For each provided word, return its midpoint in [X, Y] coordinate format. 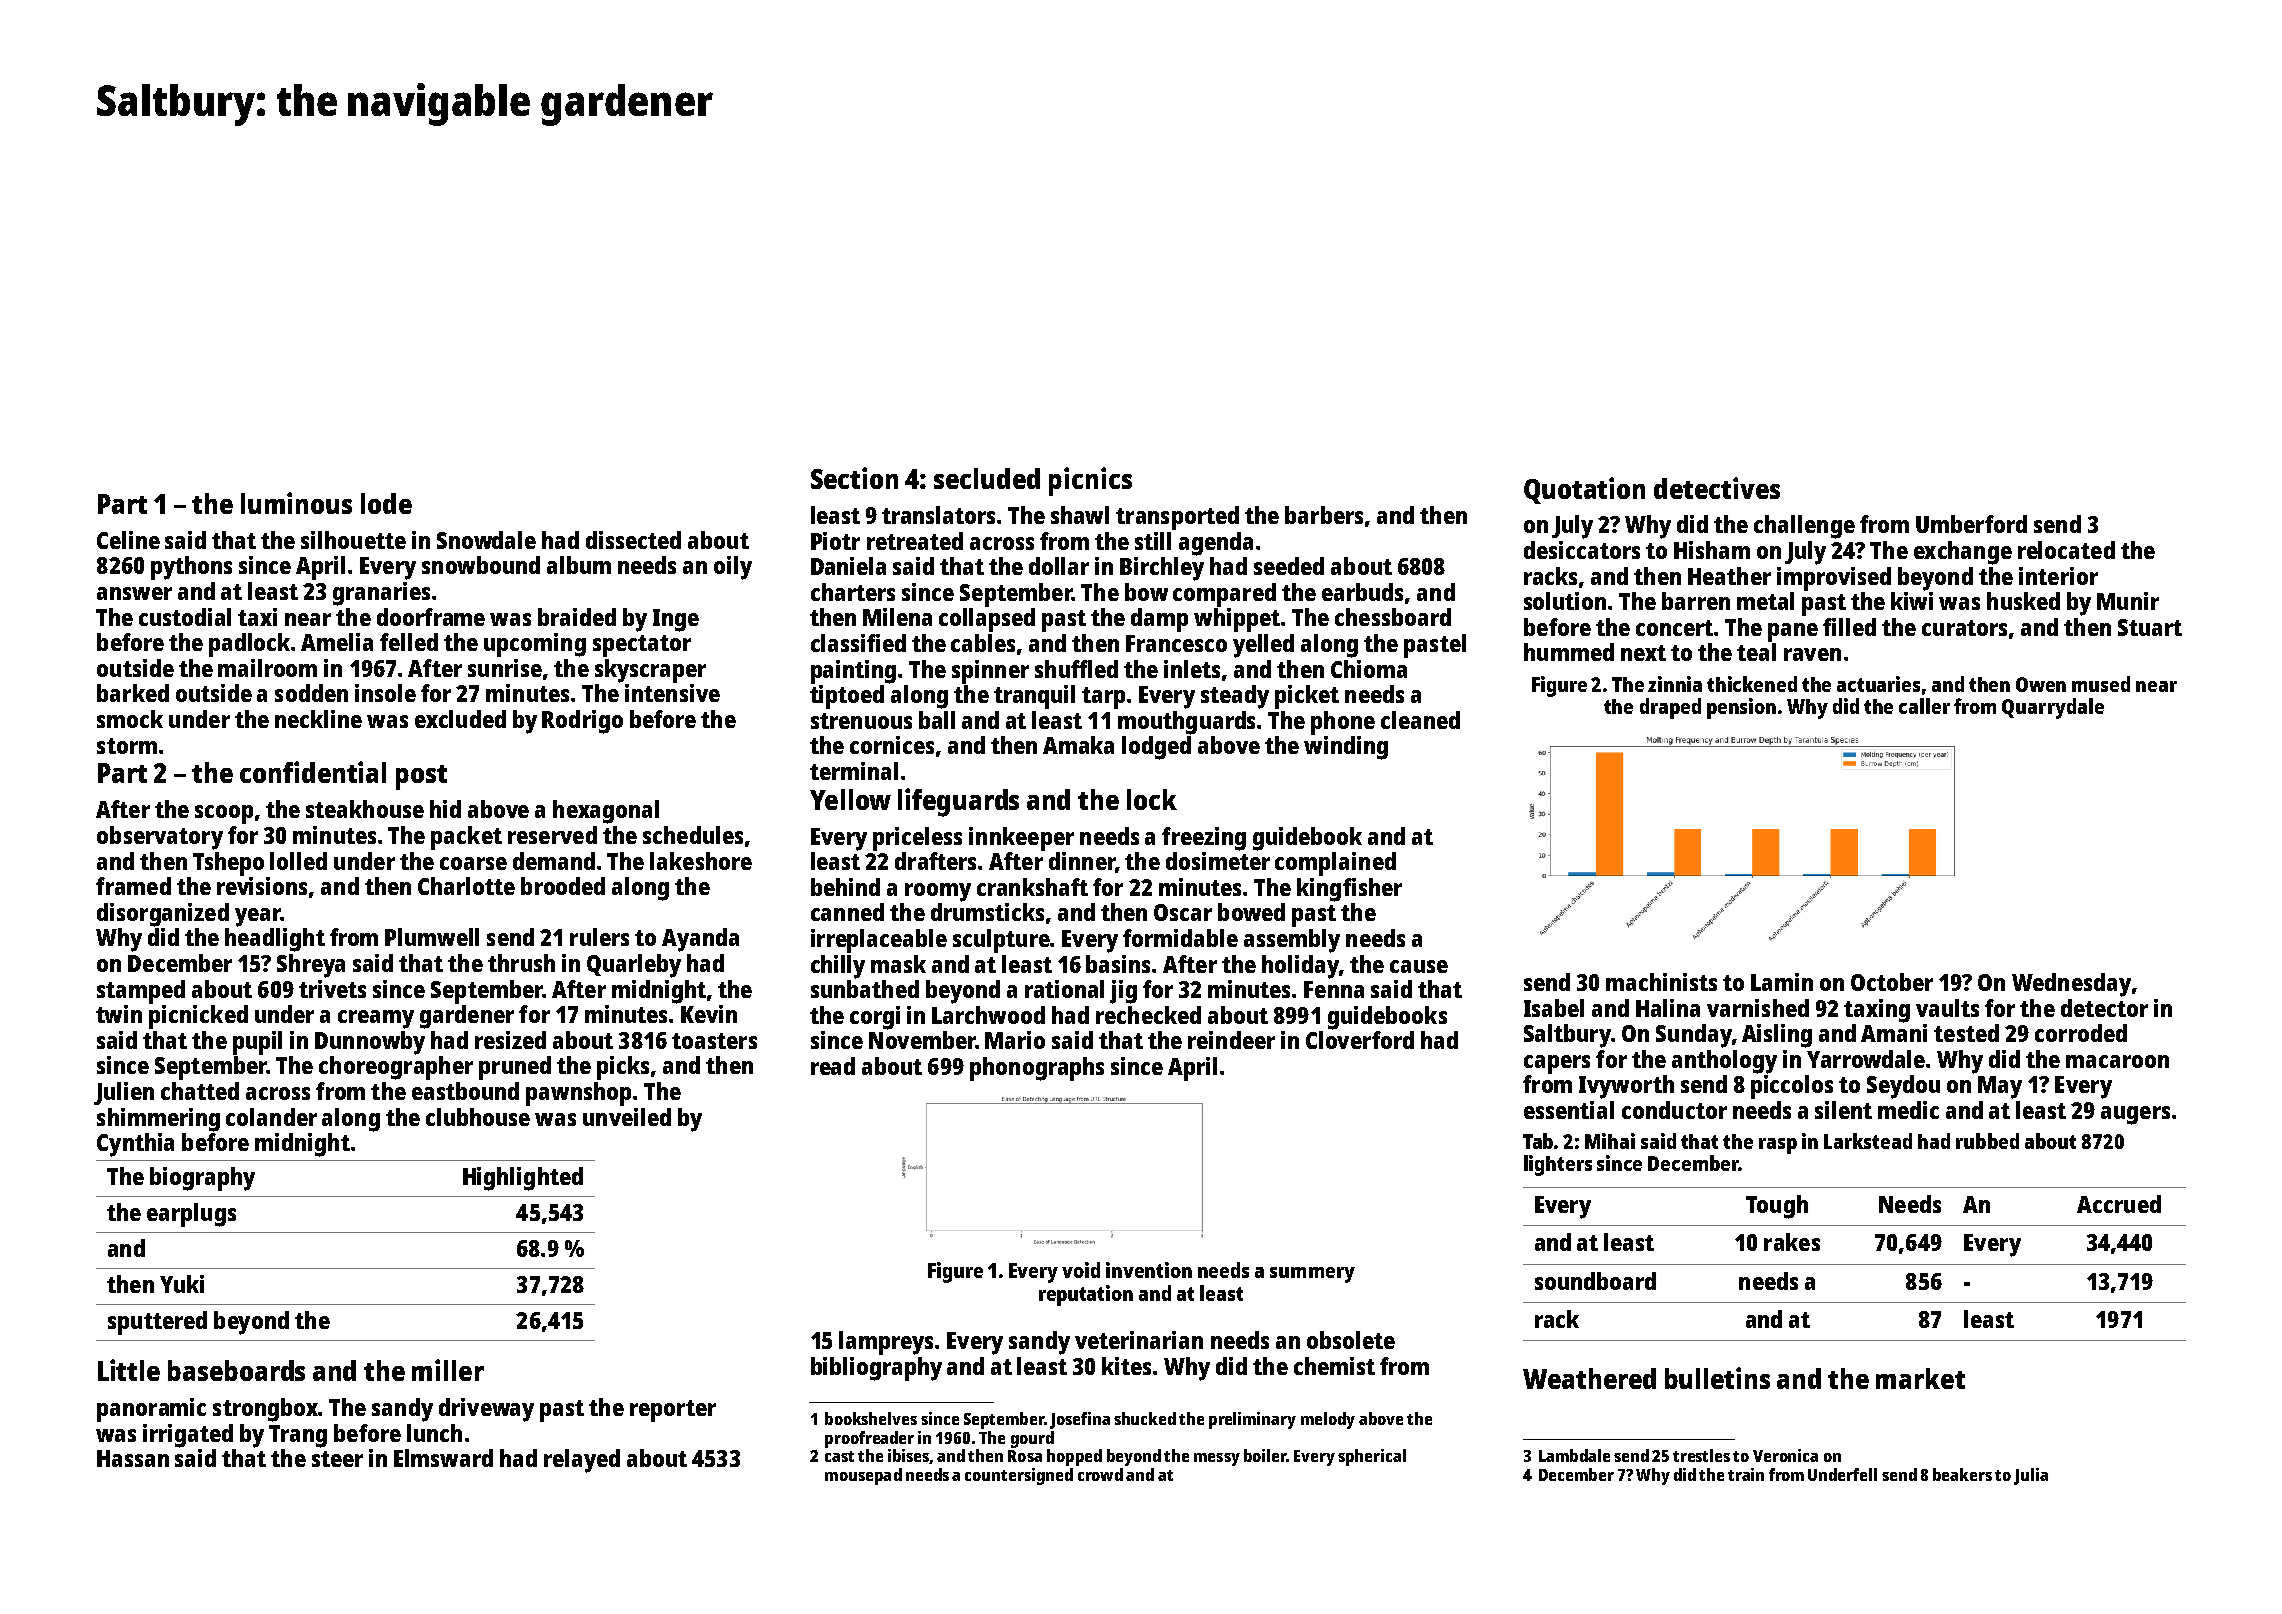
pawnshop [578, 1094]
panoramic [151, 1410]
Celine [128, 540]
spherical [1372, 1457]
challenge [1804, 527]
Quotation [1584, 490]
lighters [1558, 1165]
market [1920, 1378]
